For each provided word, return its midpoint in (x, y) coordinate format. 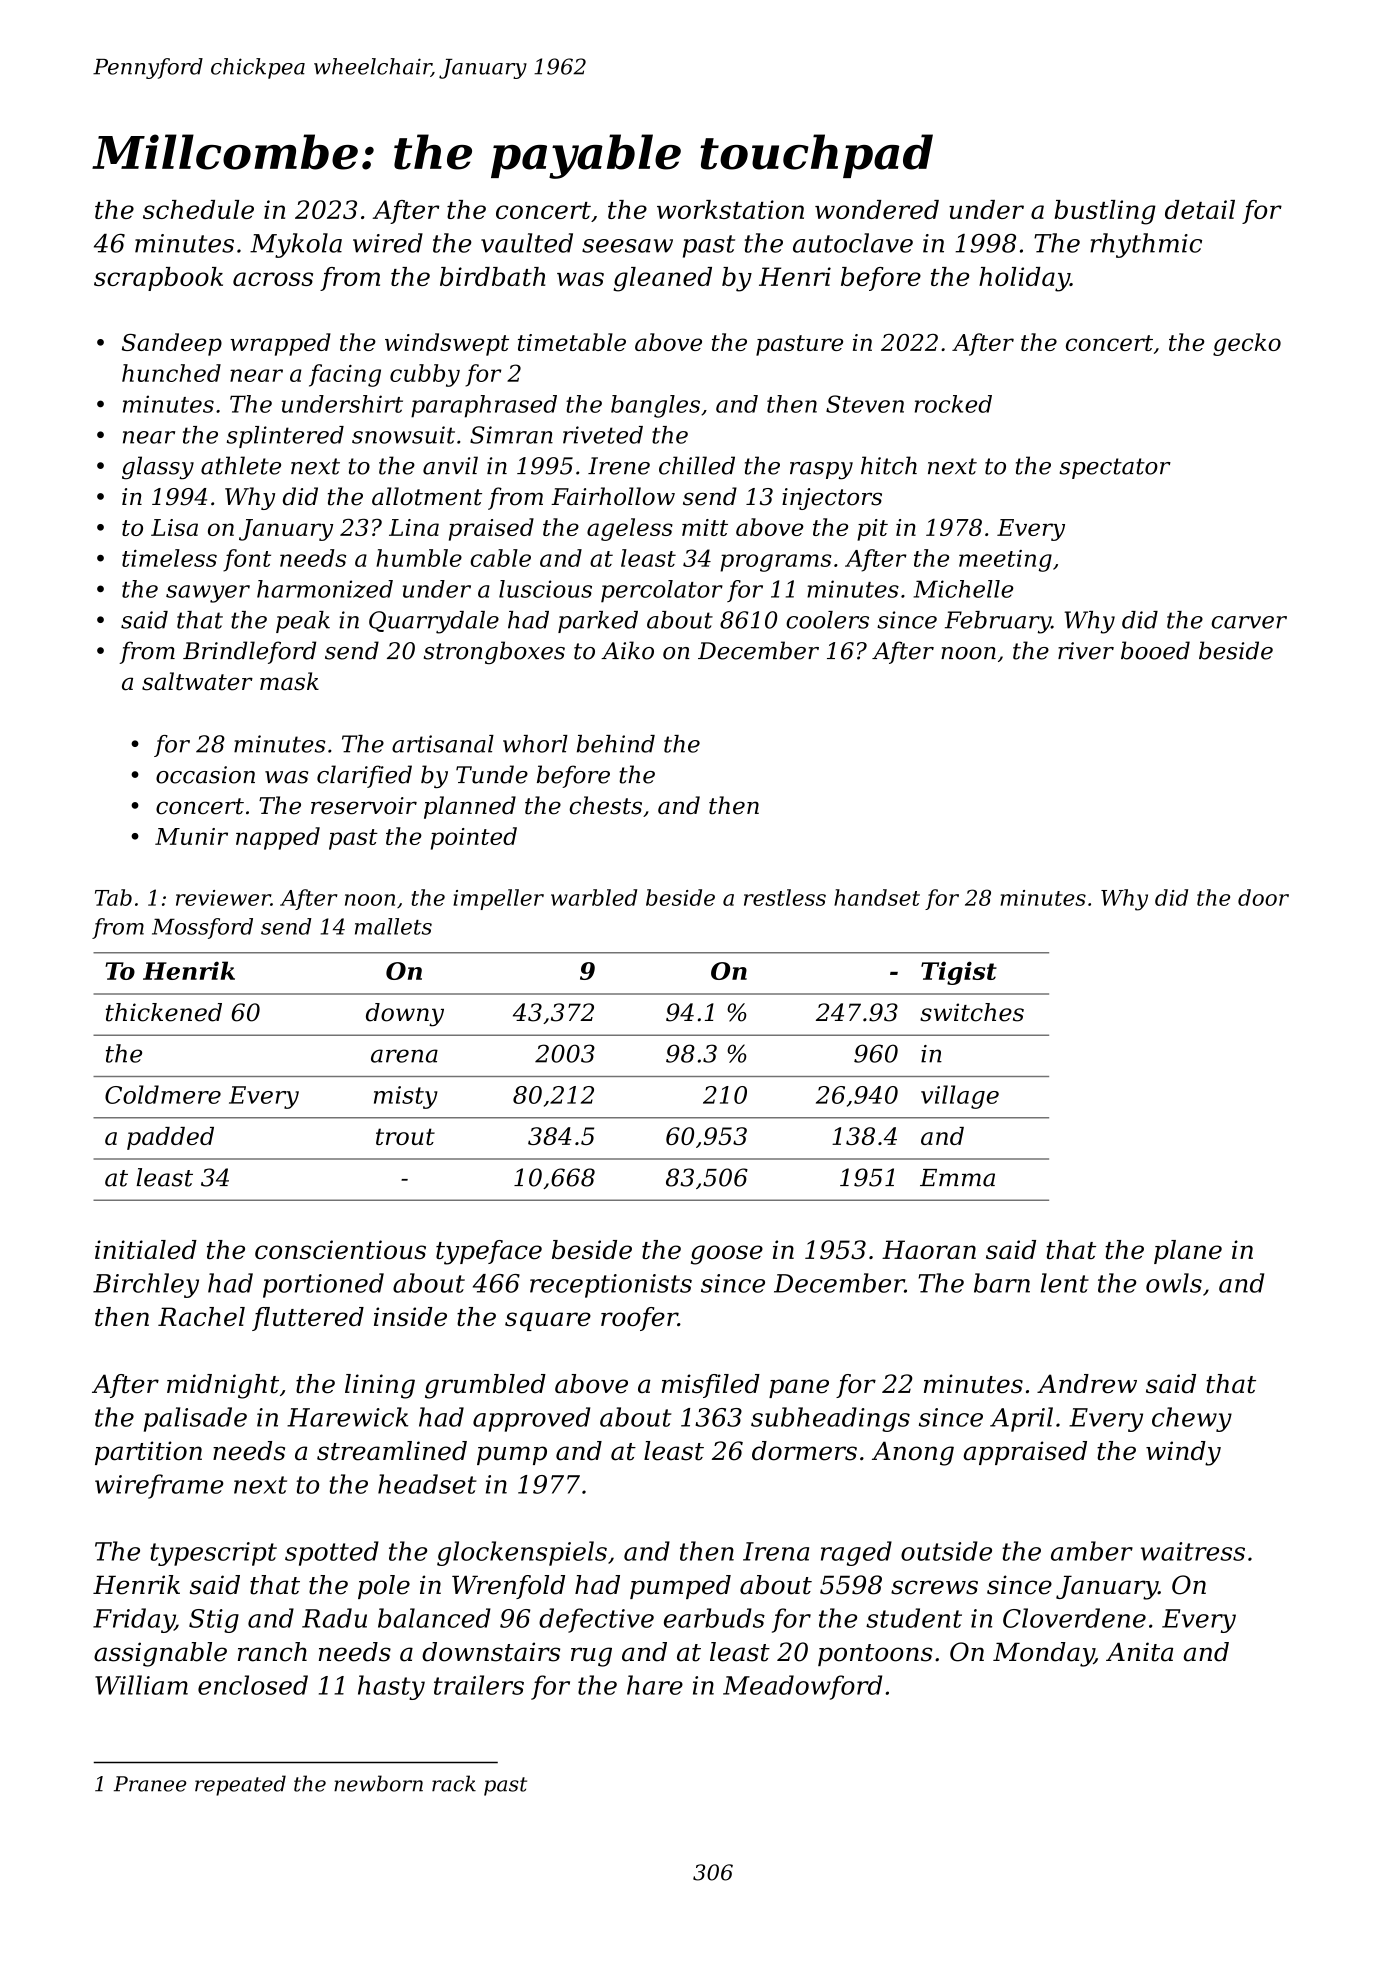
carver (1249, 622)
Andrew (1087, 1384)
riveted (603, 435)
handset (877, 897)
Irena (776, 1551)
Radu (334, 1618)
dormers (804, 1451)
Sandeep (172, 344)
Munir (191, 836)
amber (1092, 1551)
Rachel (201, 1316)
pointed (474, 838)
